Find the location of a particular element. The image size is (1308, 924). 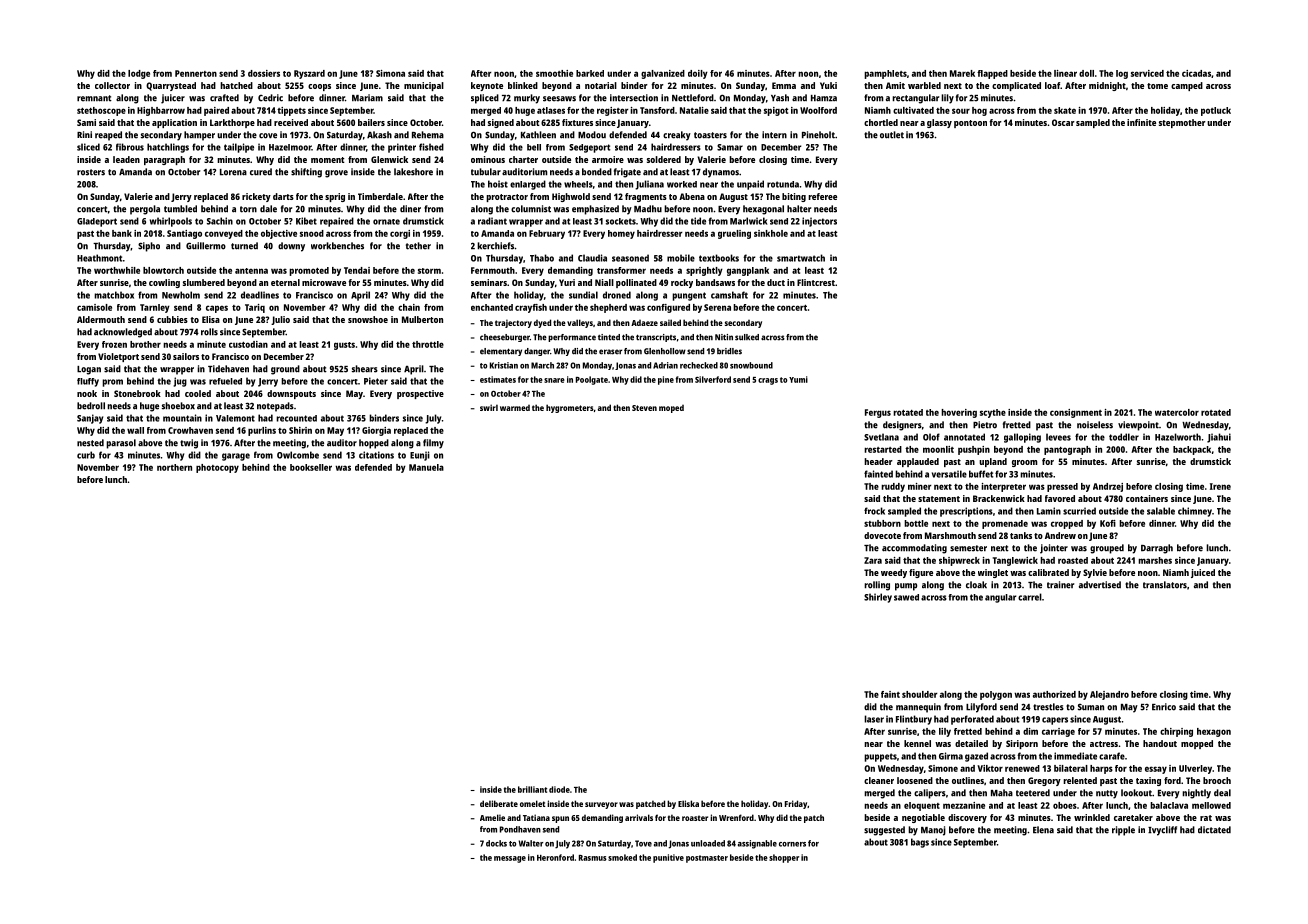

ripple is located at coordinates (1123, 831).
